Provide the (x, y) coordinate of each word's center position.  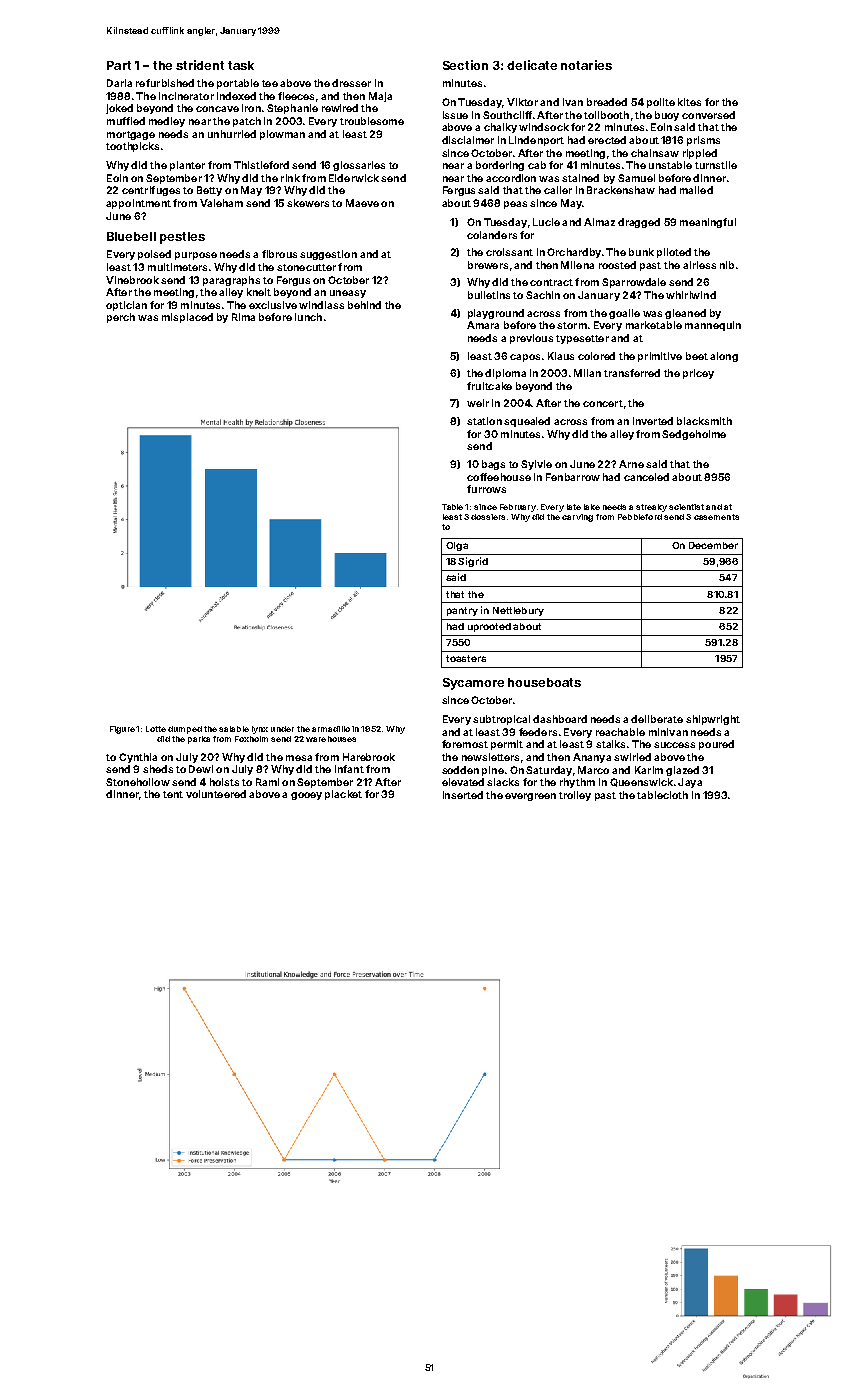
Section (465, 65)
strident (200, 65)
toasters (466, 658)
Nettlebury (518, 611)
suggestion (328, 255)
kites (689, 102)
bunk (641, 252)
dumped (185, 730)
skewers (308, 203)
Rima (243, 317)
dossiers (488, 517)
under (282, 729)
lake (592, 507)
